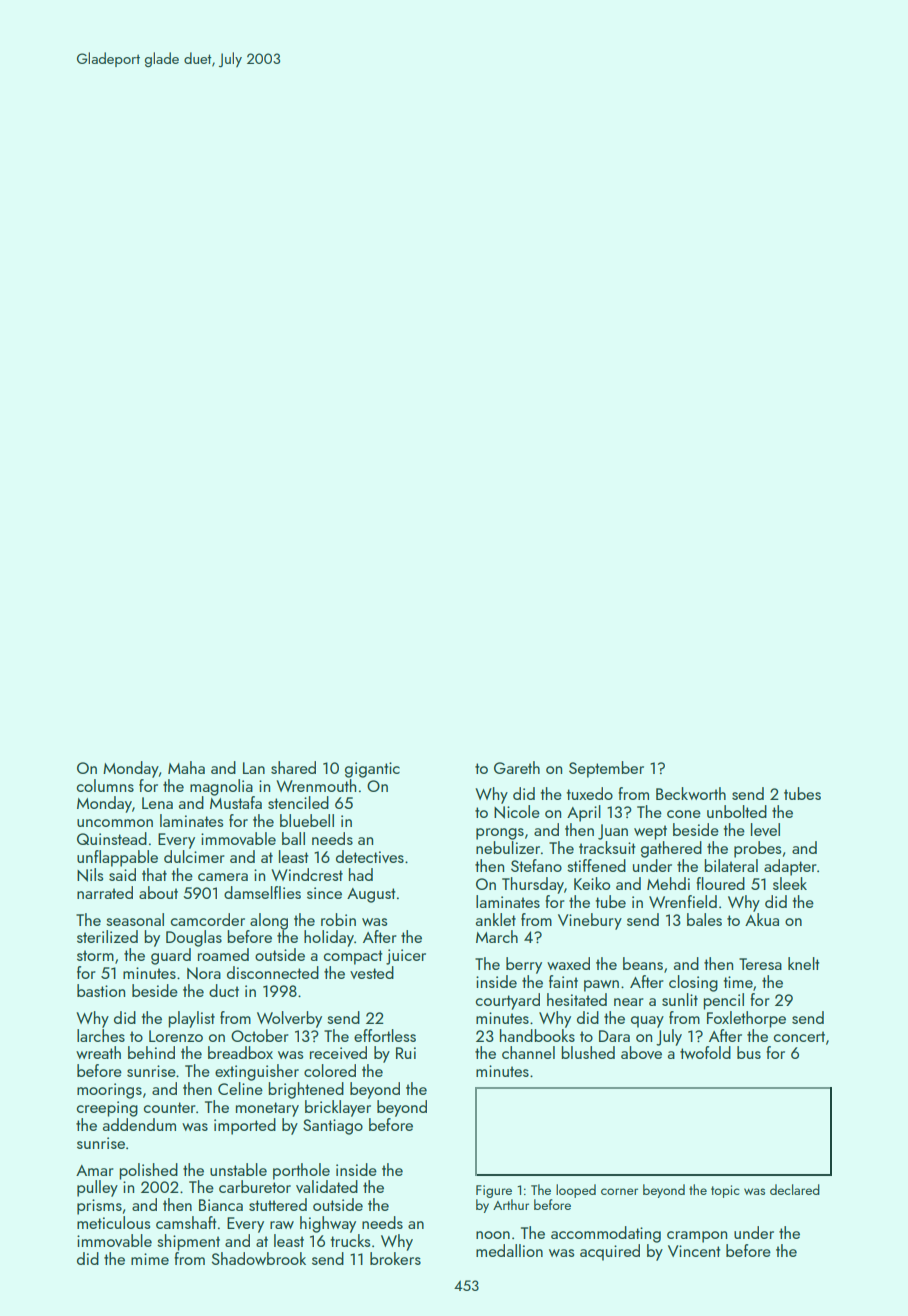  What do you see at coordinates (107, 936) in the screenshot?
I see `sterilized` at bounding box center [107, 936].
